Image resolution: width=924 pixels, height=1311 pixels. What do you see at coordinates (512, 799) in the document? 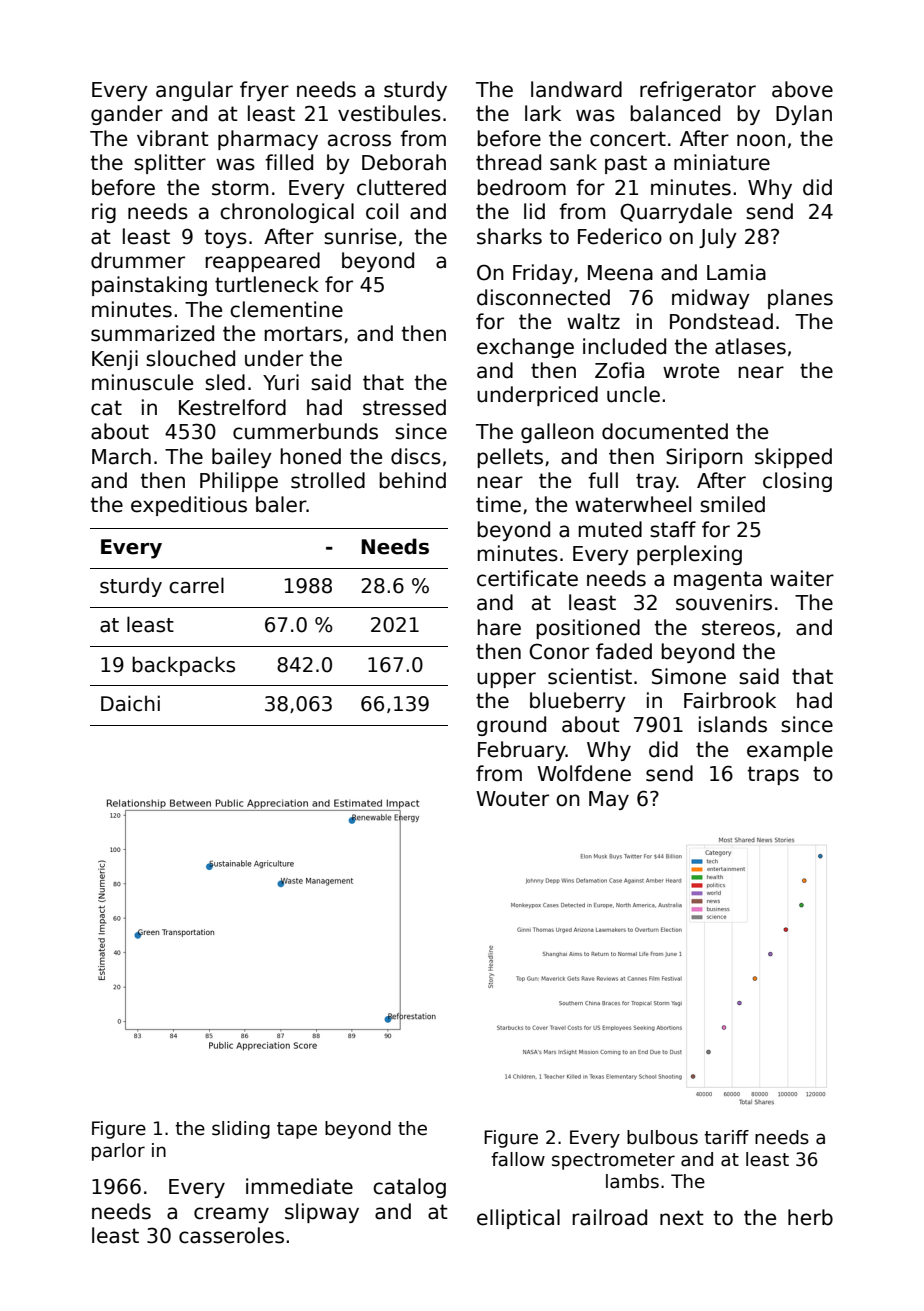
I see `Wouter` at bounding box center [512, 799].
